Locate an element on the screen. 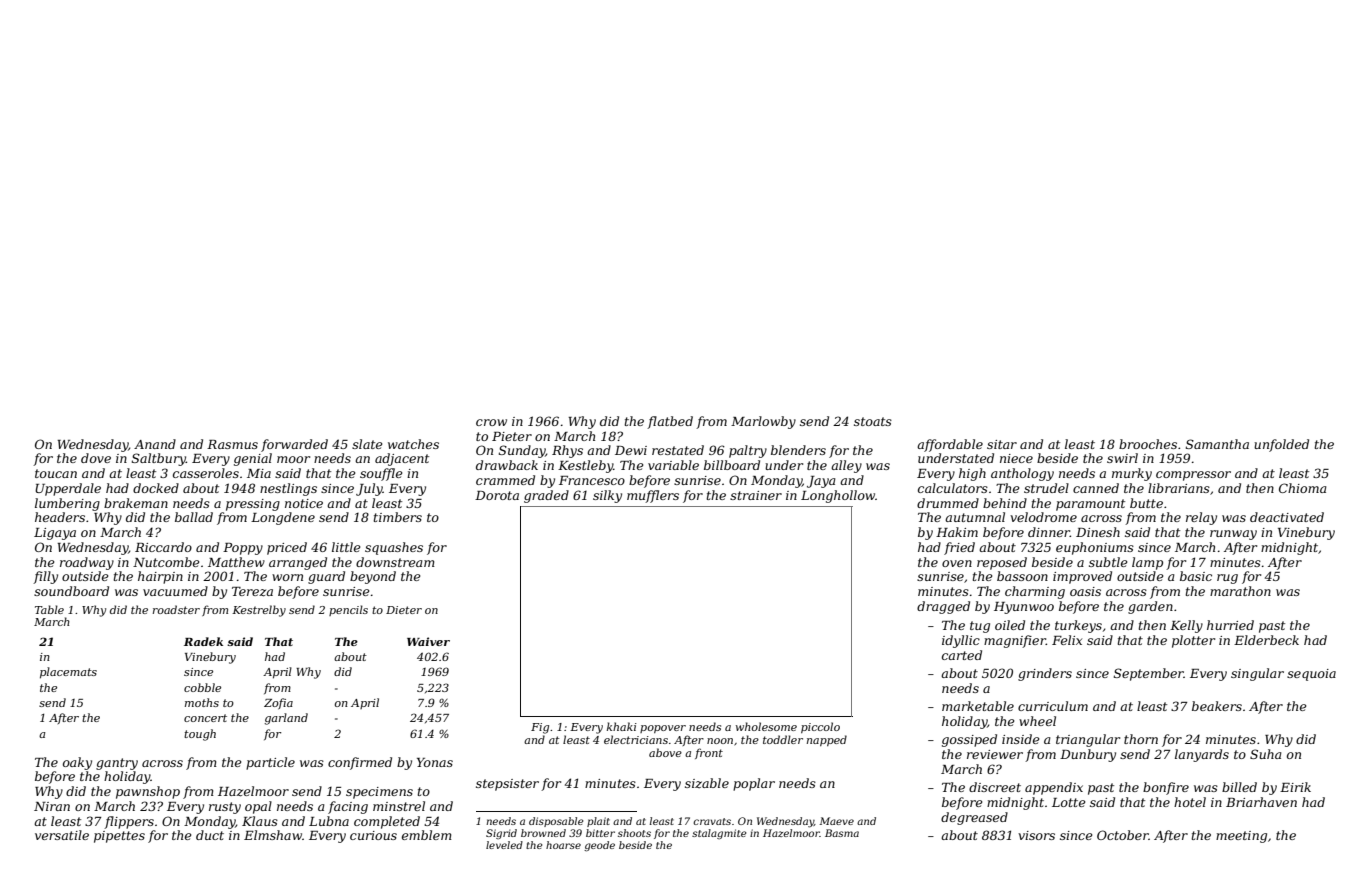 Image resolution: width=1372 pixels, height=887 pixels. alley is located at coordinates (846, 466).
